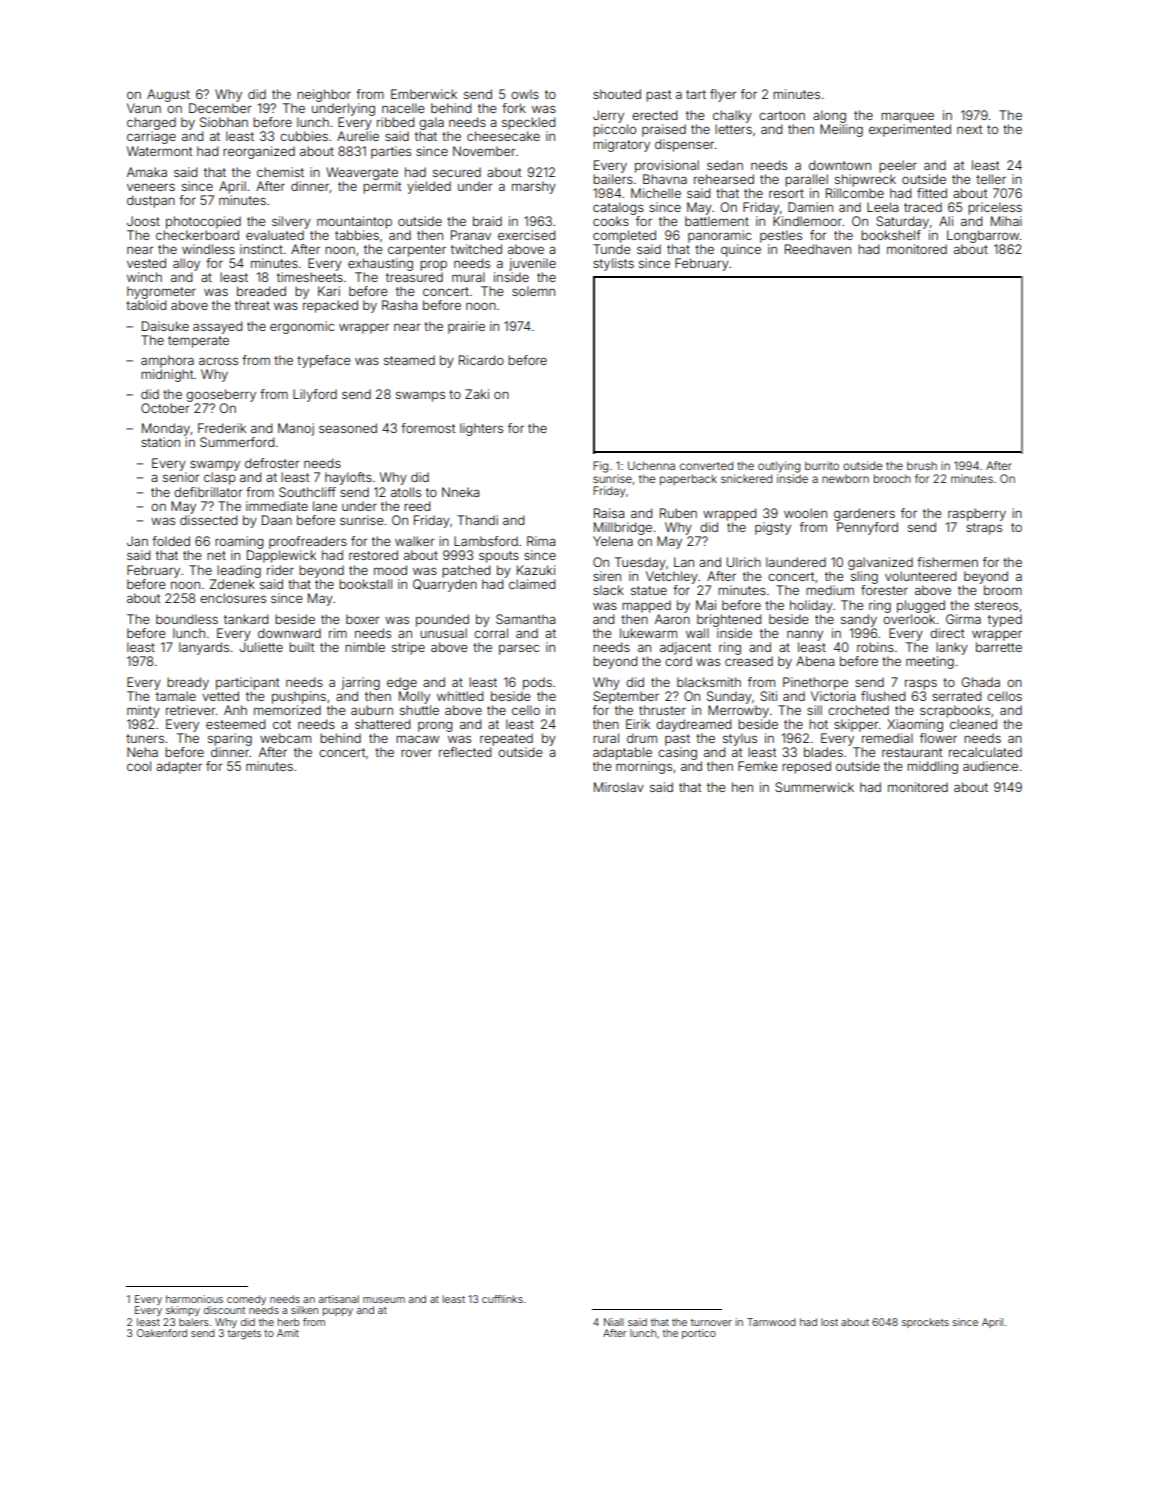 The image size is (1149, 1487). What do you see at coordinates (991, 179) in the screenshot?
I see `teller` at bounding box center [991, 179].
